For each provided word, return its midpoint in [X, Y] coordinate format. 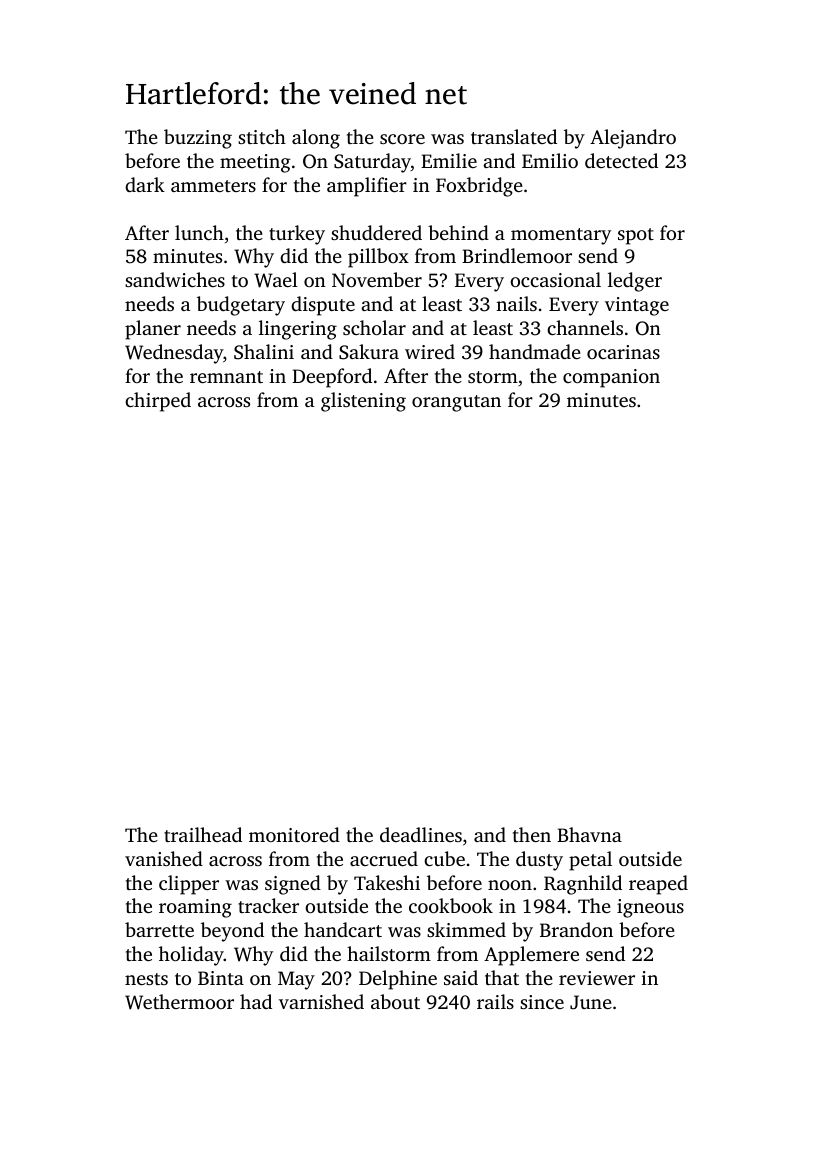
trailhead [203, 834]
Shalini [264, 352]
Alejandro [633, 139]
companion [611, 378]
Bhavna [589, 834]
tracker [268, 905]
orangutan [456, 403]
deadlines [421, 834]
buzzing [198, 139]
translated [514, 136]
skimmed [466, 929]
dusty [539, 861]
